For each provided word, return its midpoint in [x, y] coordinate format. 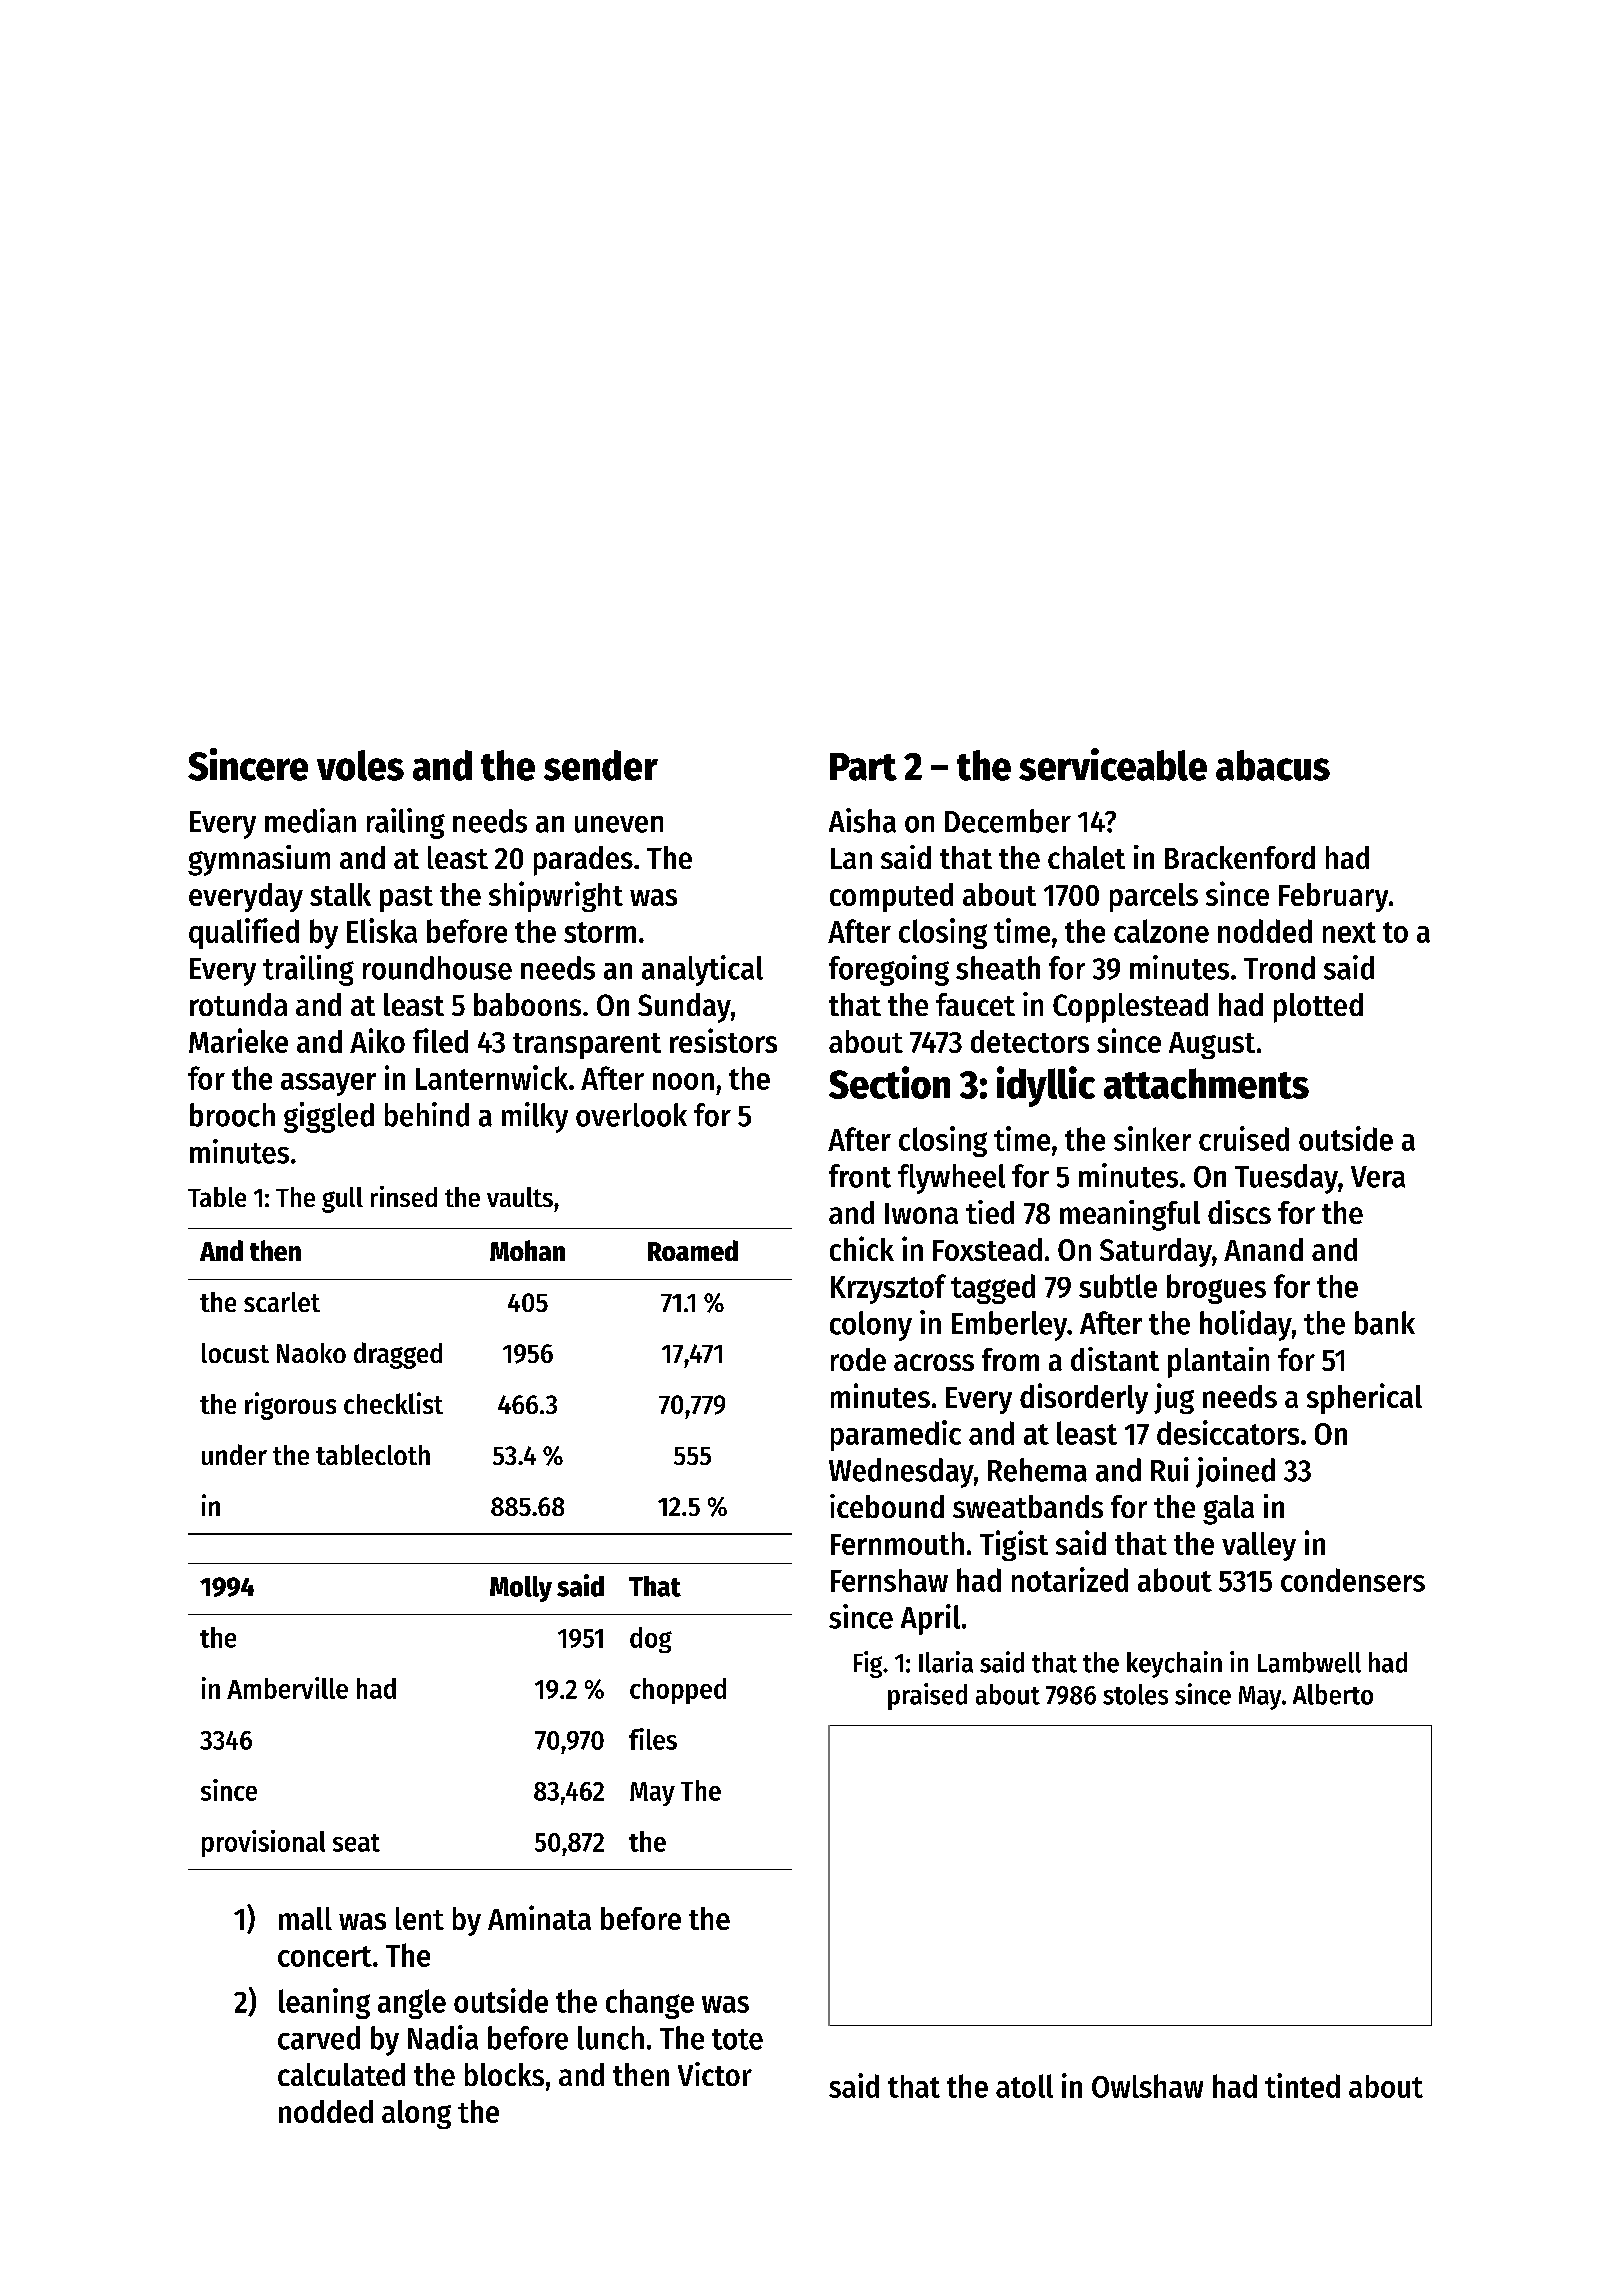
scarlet [282, 1302]
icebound [887, 1506]
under [234, 1454]
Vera [1378, 1177]
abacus [1273, 765]
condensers [1353, 1580]
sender [601, 765]
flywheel [951, 1179]
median [310, 820]
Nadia [443, 2037]
